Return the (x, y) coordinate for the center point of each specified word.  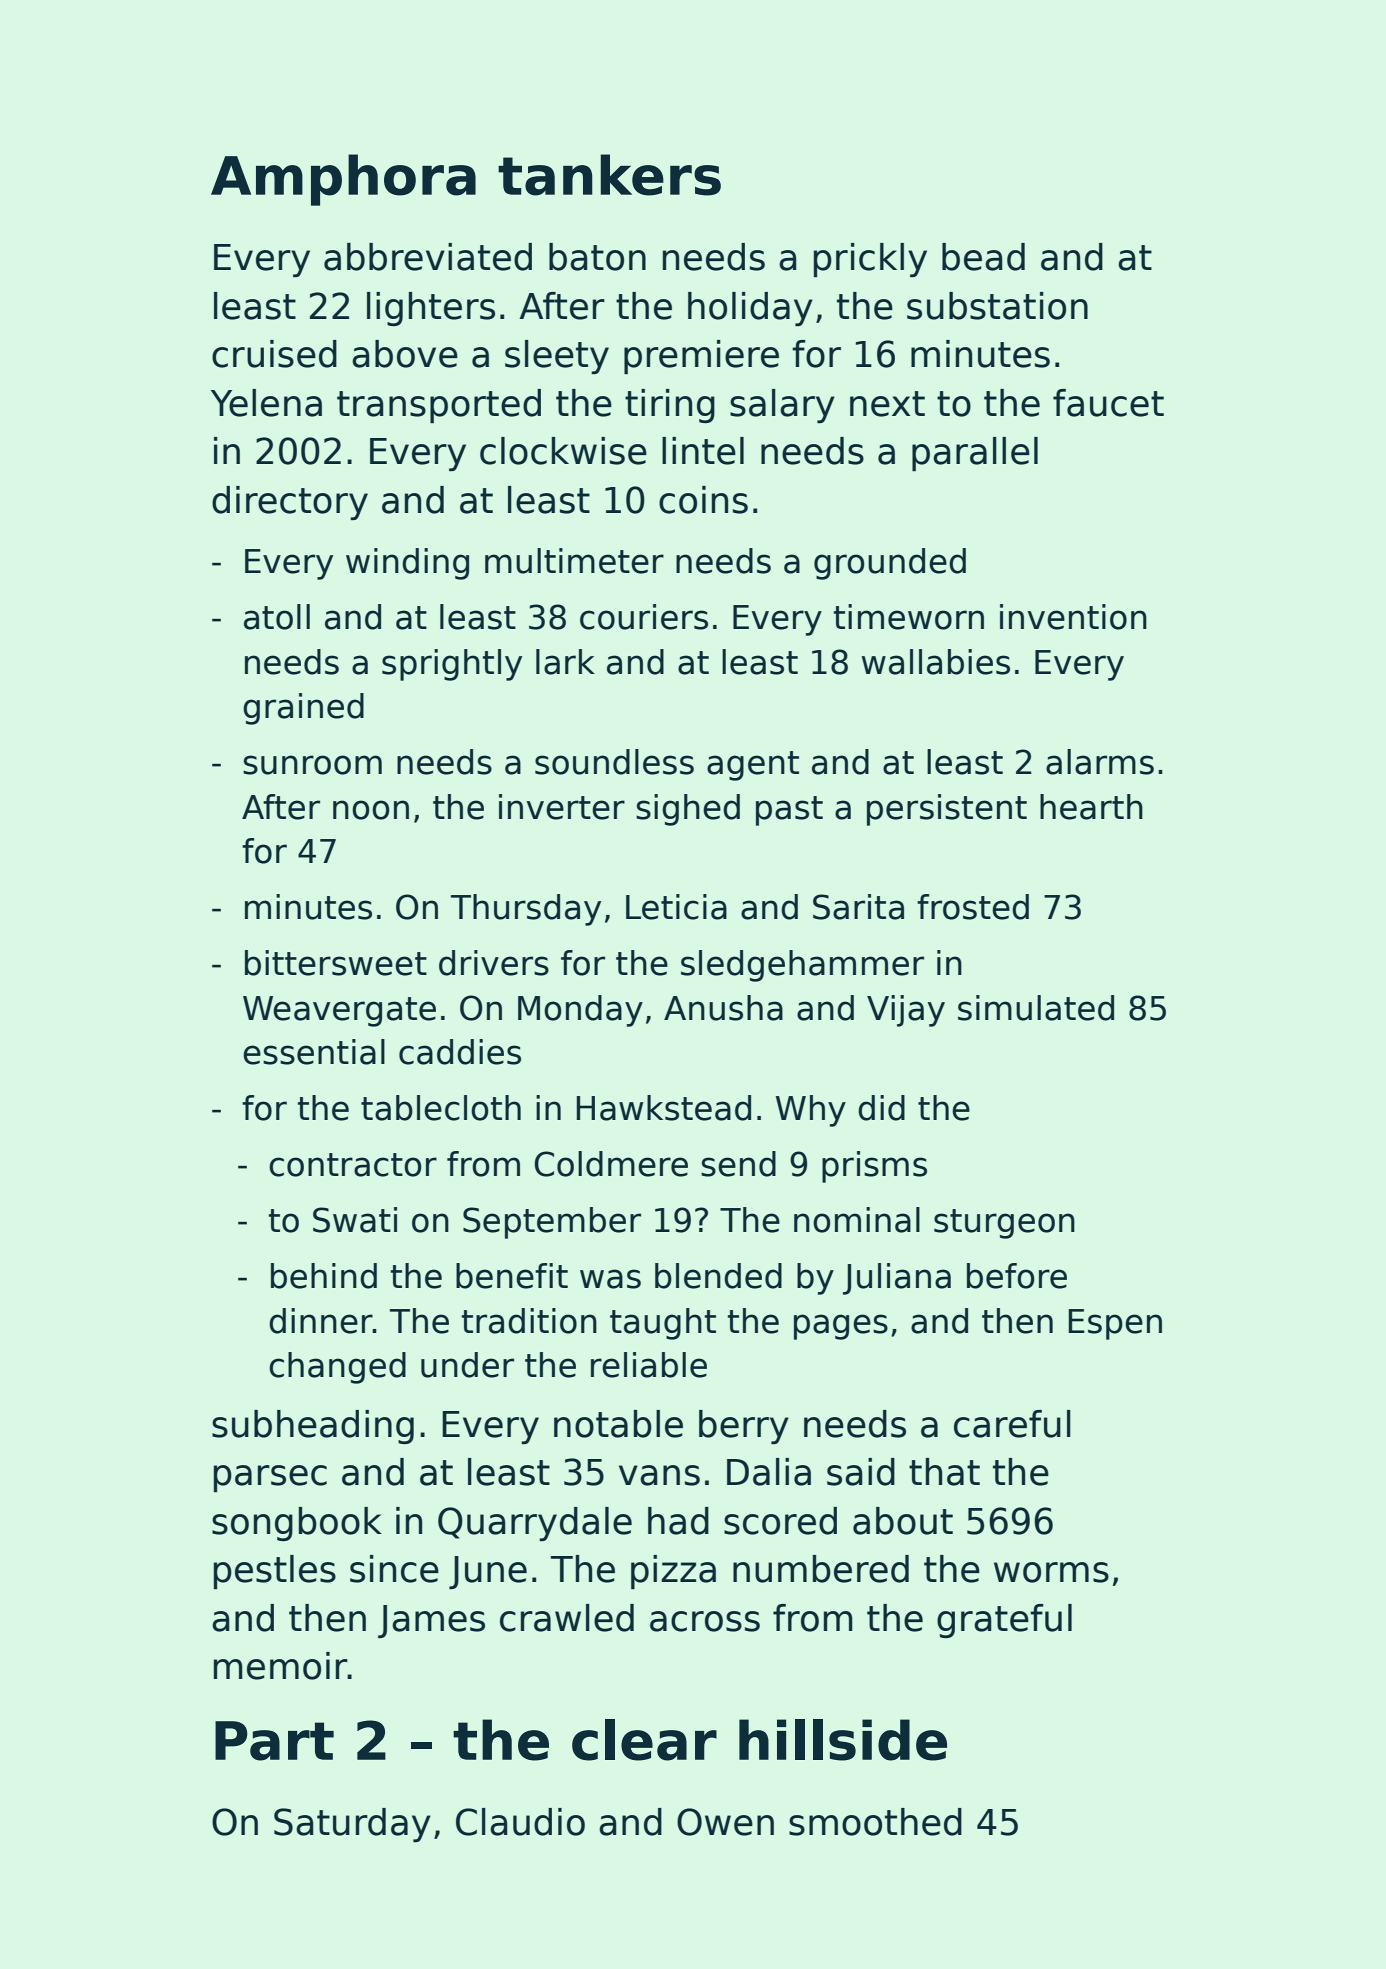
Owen (725, 1822)
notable (618, 1424)
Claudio (520, 1822)
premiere (701, 357)
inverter (562, 807)
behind (324, 1276)
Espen (1115, 1324)
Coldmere (611, 1164)
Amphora (343, 180)
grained (303, 709)
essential (314, 1052)
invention (1073, 617)
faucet (1108, 403)
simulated (1036, 1008)
